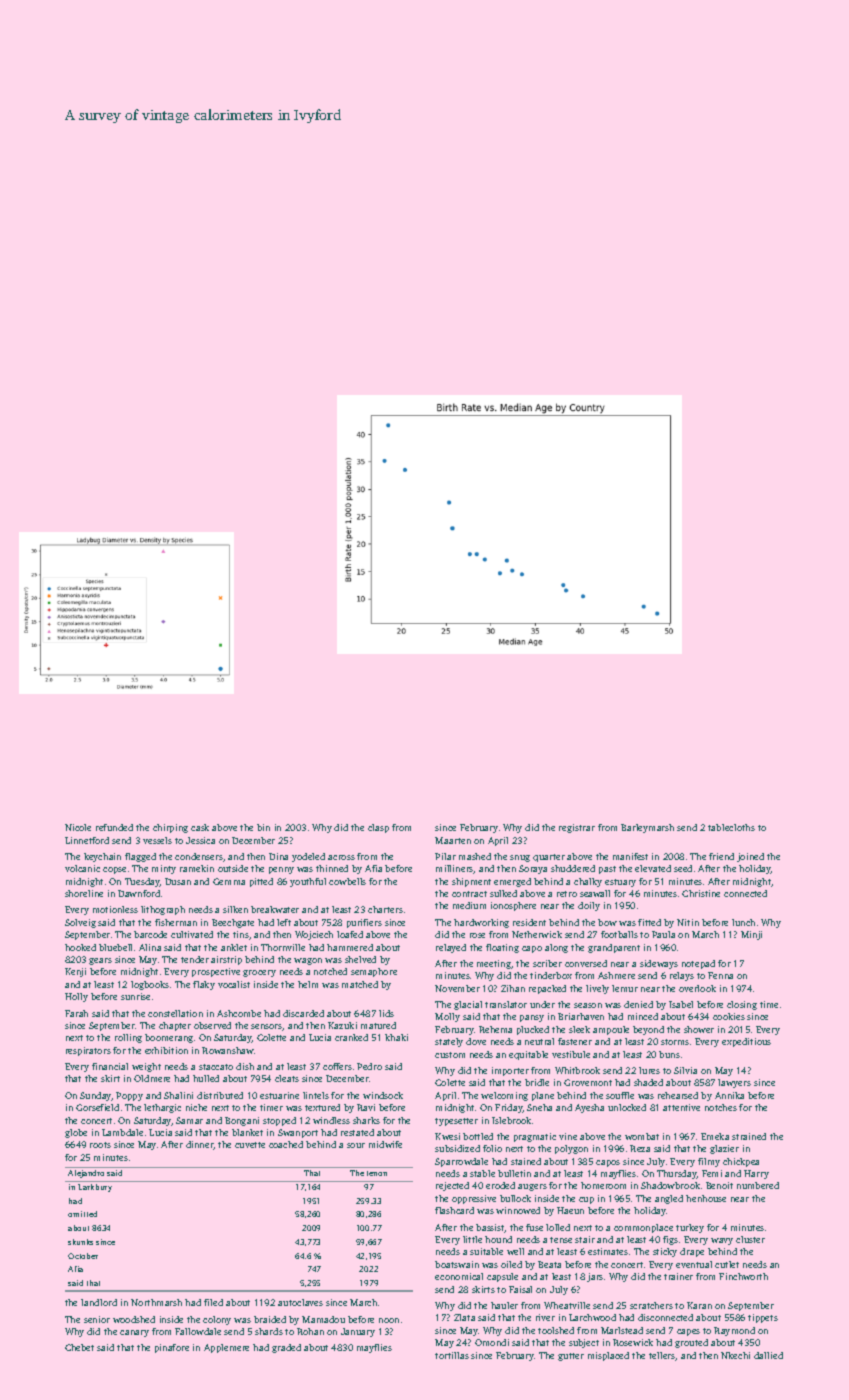 This image has width=849, height=1400. I want to click on Rohan, so click(310, 1331).
